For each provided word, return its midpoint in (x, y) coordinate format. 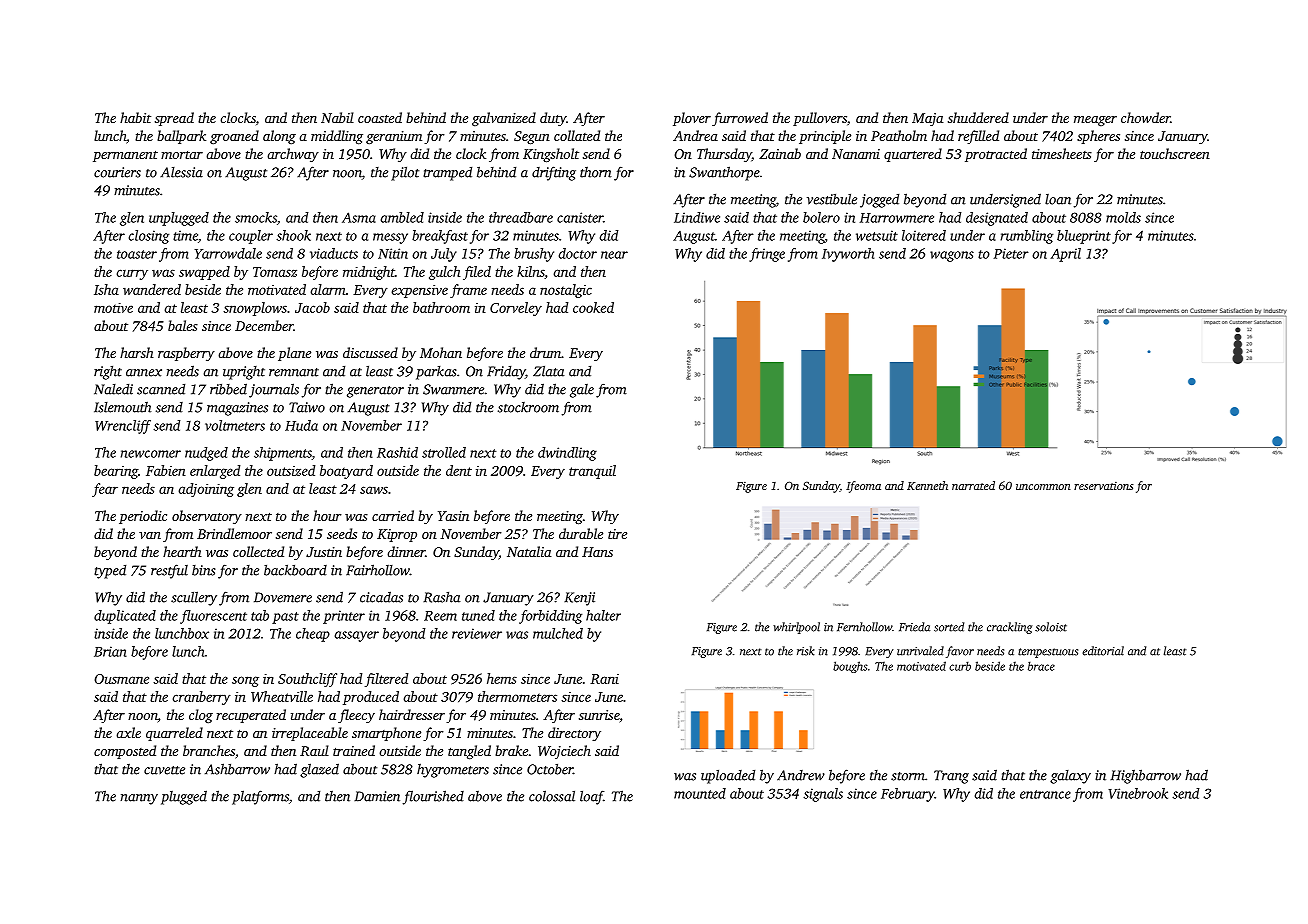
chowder (1145, 117)
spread (174, 119)
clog (201, 716)
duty (553, 119)
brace (1041, 666)
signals (823, 795)
